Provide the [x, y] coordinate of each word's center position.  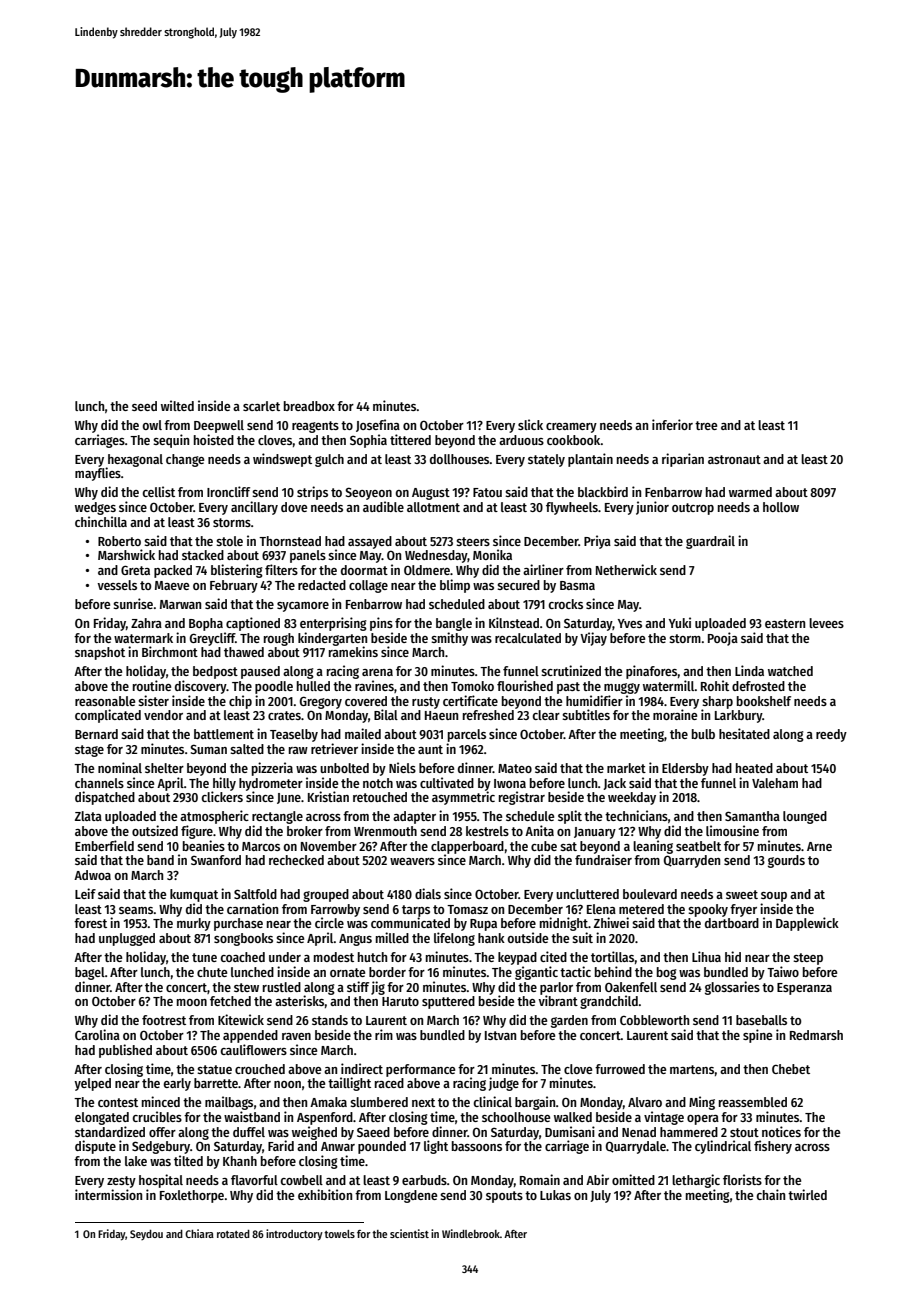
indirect [362, 1068]
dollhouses [460, 459]
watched [790, 671]
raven [296, 1036]
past [568, 688]
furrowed [620, 1069]
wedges [95, 508]
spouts [504, 1197]
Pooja [723, 639]
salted [247, 749]
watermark [143, 638]
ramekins [353, 651]
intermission [108, 1194]
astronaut [734, 459]
